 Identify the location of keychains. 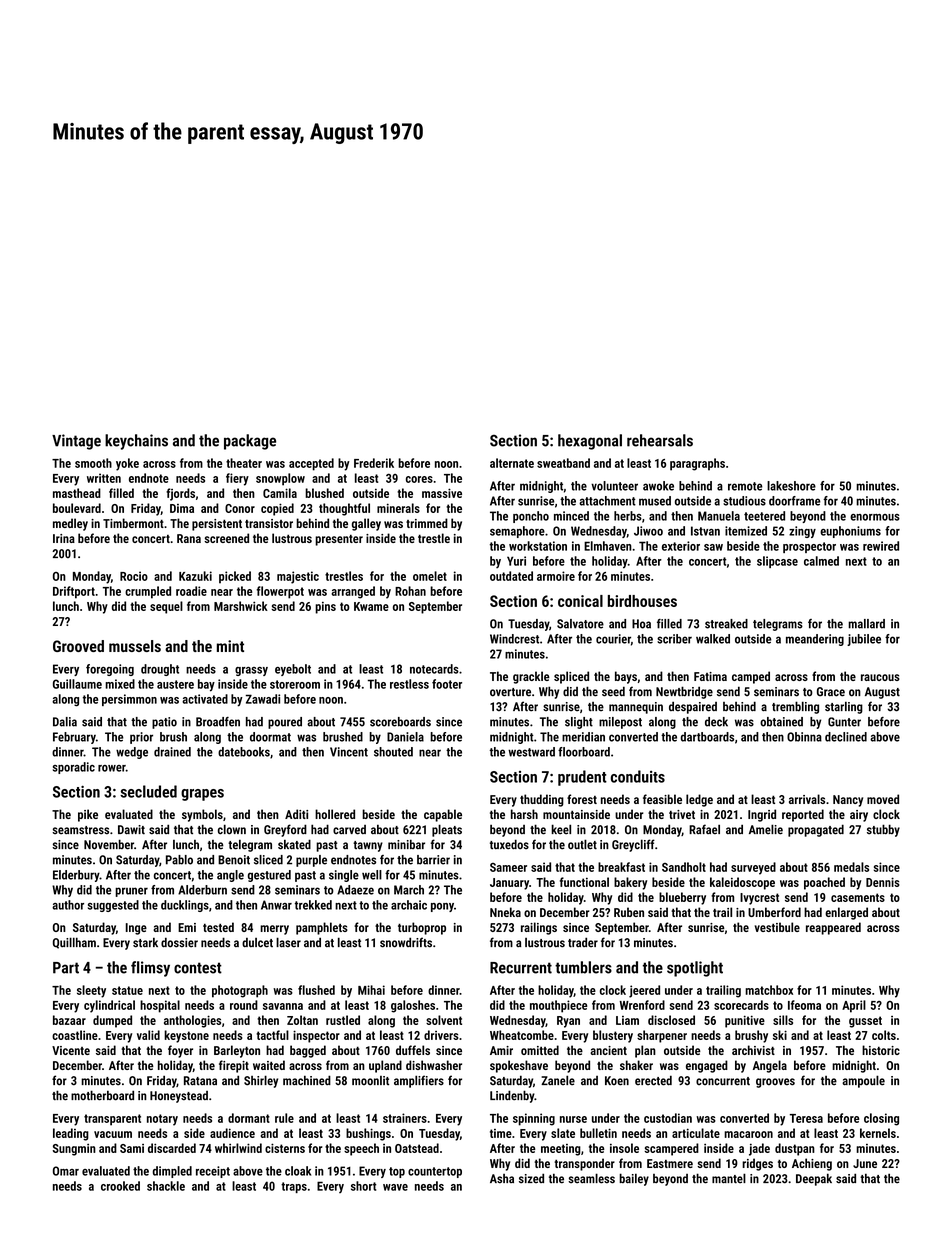
(136, 442).
